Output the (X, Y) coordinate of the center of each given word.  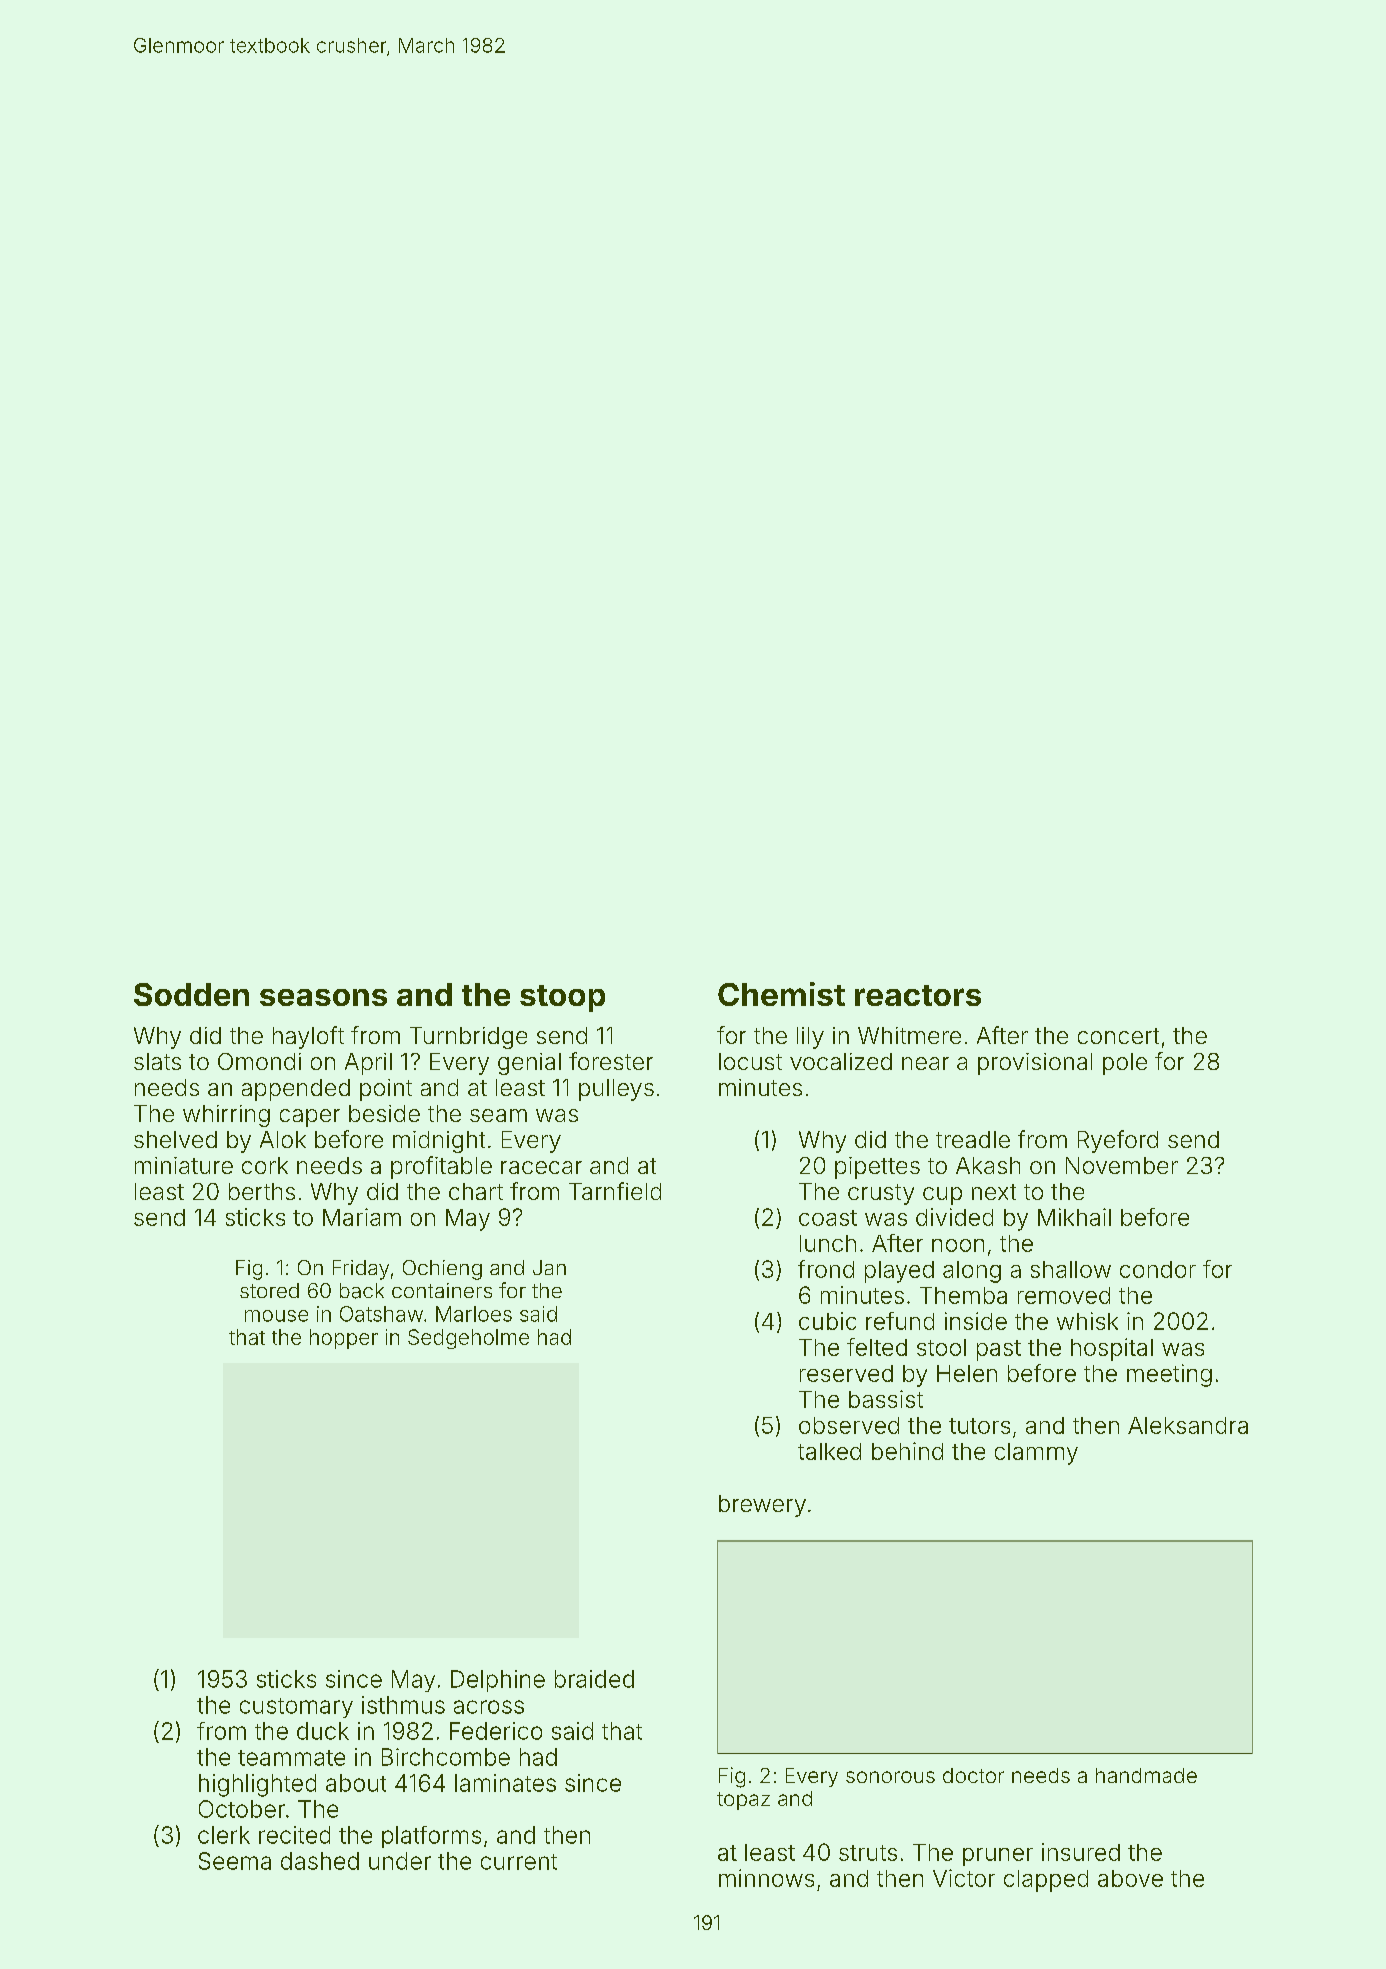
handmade (1146, 1775)
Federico (496, 1731)
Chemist (781, 994)
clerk (224, 1835)
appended (296, 1090)
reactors (918, 995)
